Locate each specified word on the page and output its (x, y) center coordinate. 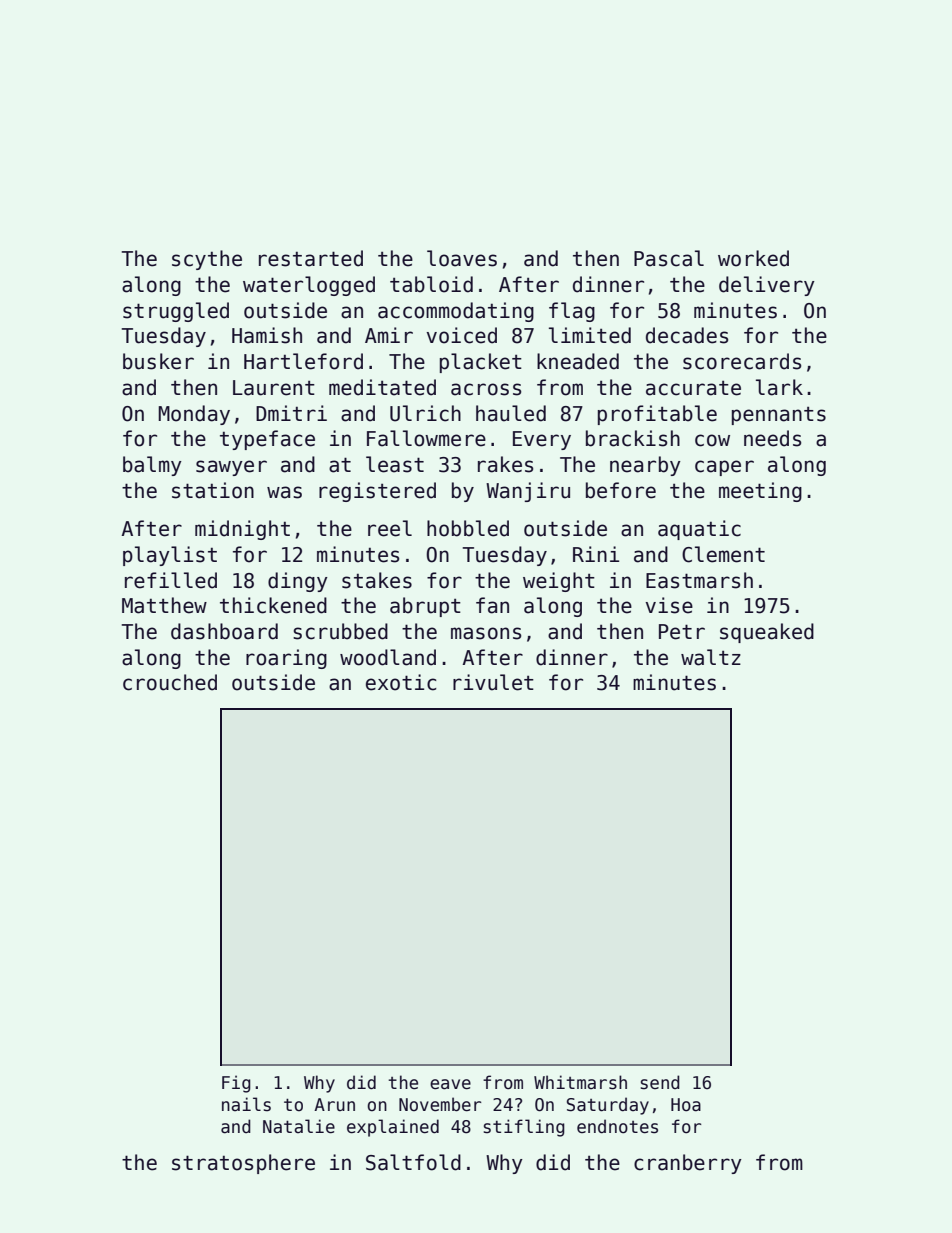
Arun (334, 1104)
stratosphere (243, 1164)
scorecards (742, 361)
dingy (298, 582)
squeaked (767, 633)
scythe (207, 260)
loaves (462, 258)
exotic (401, 682)
